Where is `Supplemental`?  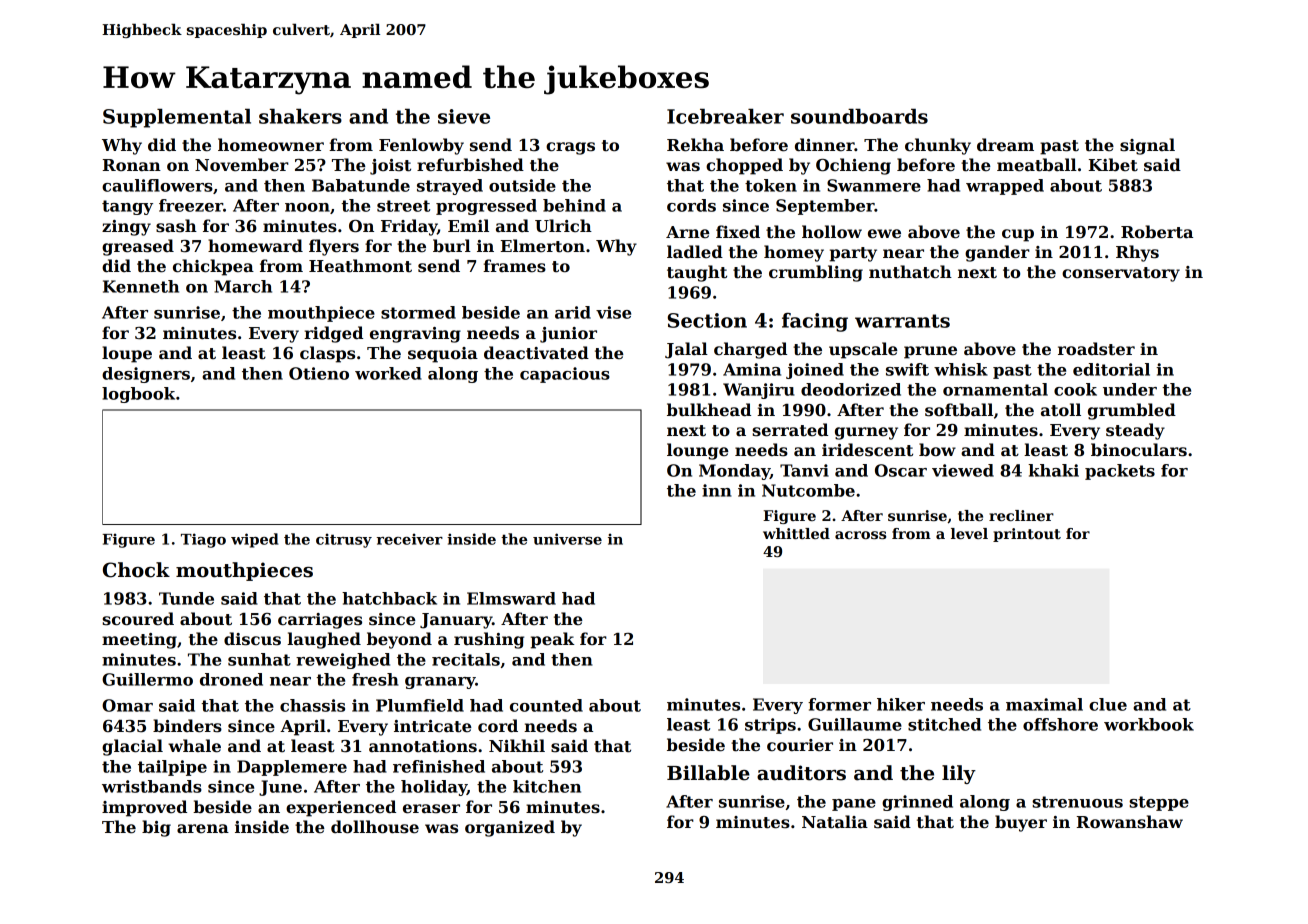
Supplemental is located at coordinates (177, 118).
